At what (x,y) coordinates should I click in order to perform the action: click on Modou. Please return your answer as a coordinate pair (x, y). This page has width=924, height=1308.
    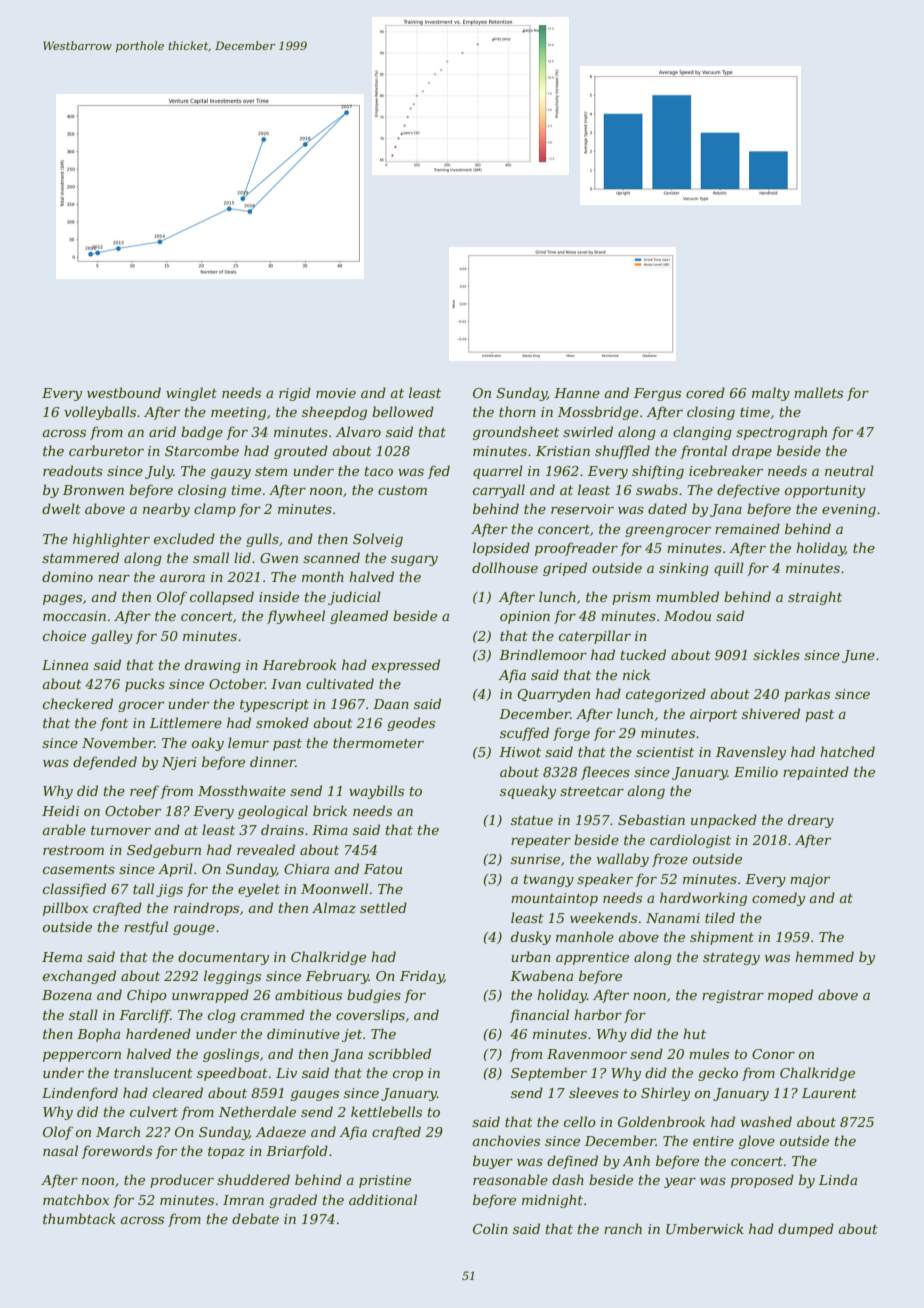
    Looking at the image, I should click on (687, 615).
